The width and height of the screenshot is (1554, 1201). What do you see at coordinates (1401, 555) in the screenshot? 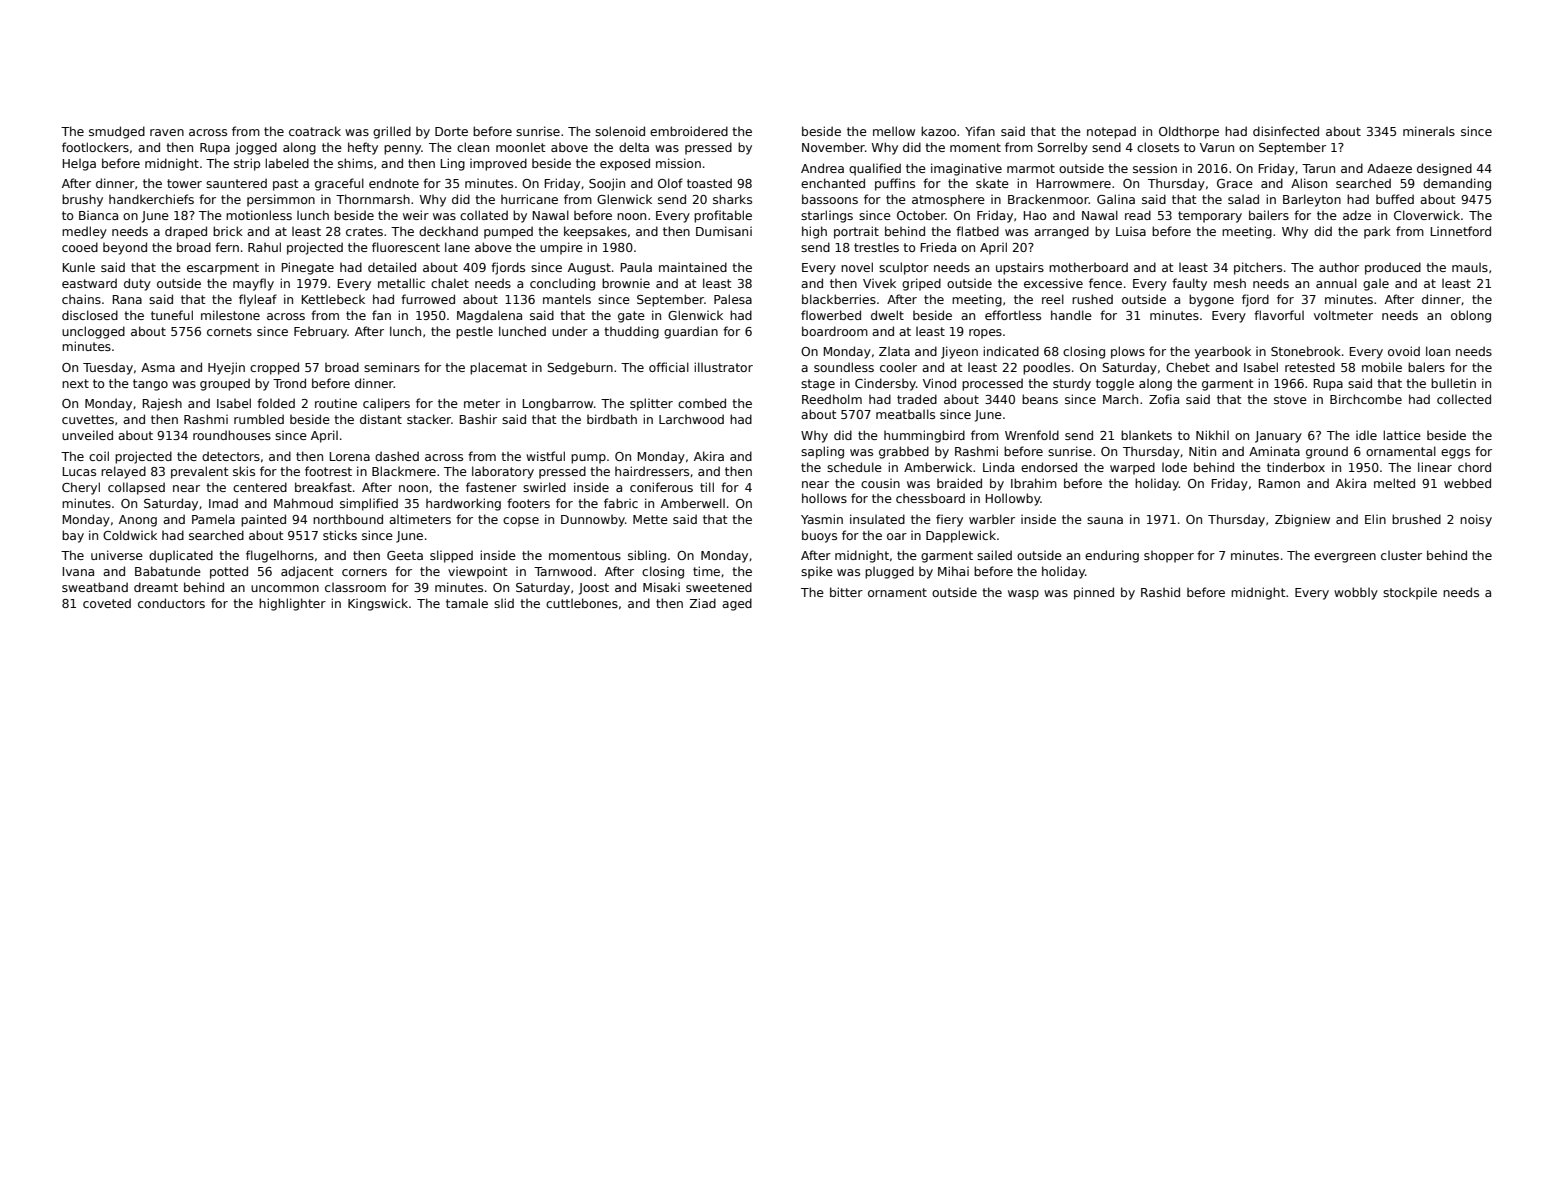
I see `cluster` at bounding box center [1401, 555].
